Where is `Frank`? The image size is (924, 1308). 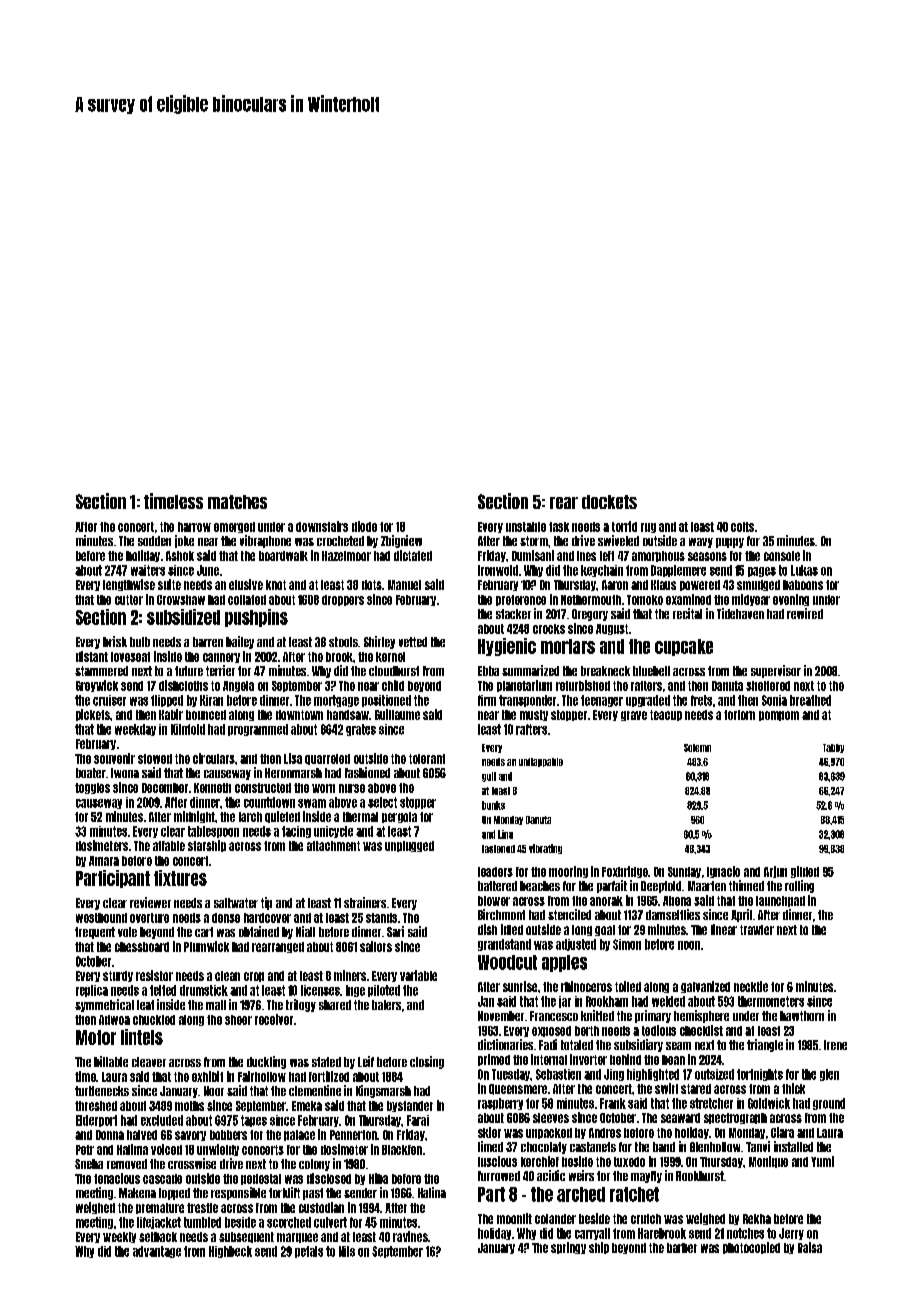
Frank is located at coordinates (613, 1103).
